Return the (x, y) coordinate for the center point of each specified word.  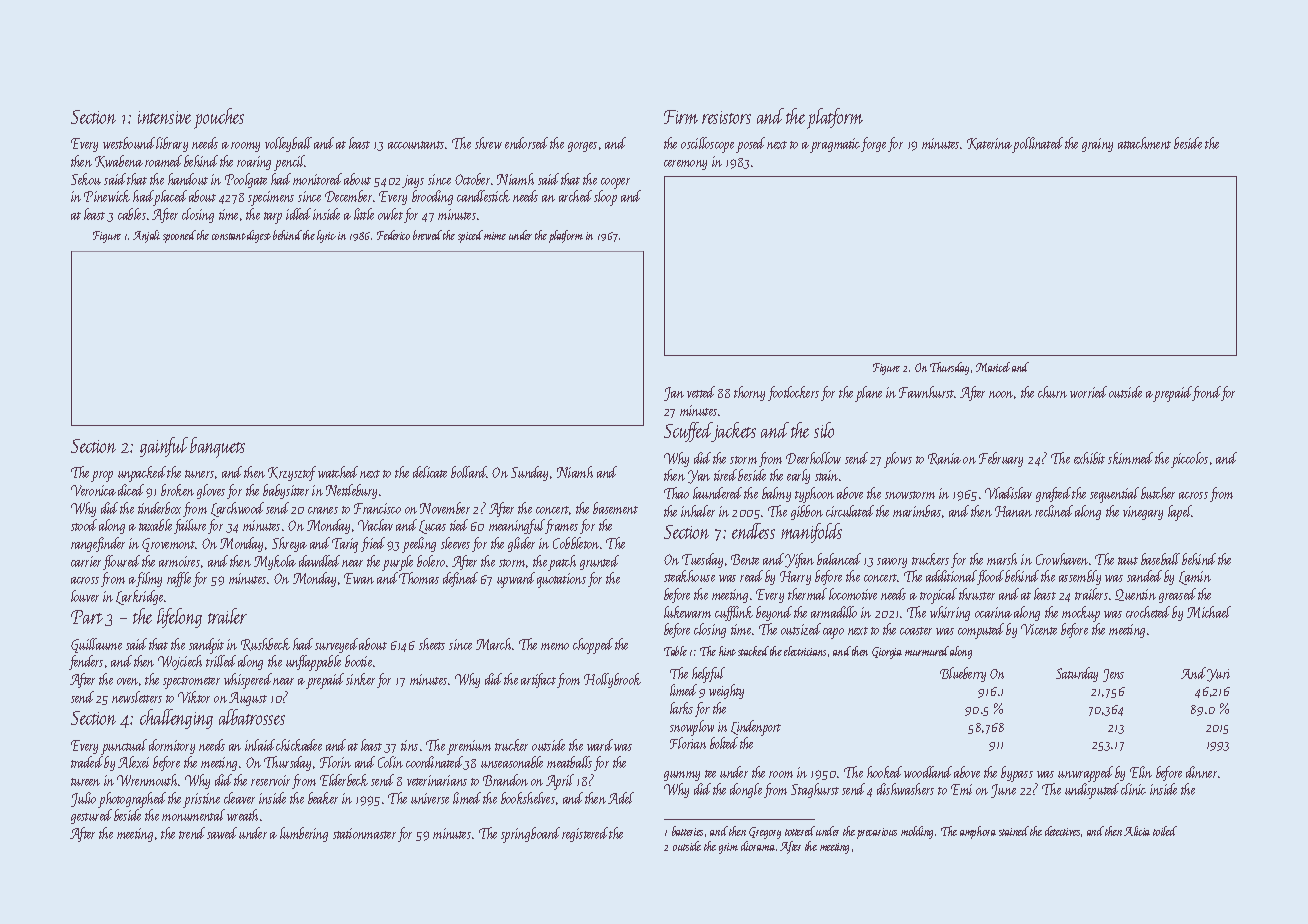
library (172, 144)
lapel (1180, 513)
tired (725, 475)
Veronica (93, 490)
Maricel (993, 367)
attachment (1144, 143)
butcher (1158, 493)
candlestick (483, 196)
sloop (605, 198)
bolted (724, 743)
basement (615, 508)
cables (132, 214)
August (248, 699)
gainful (164, 447)
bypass (1017, 774)
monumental (193, 815)
